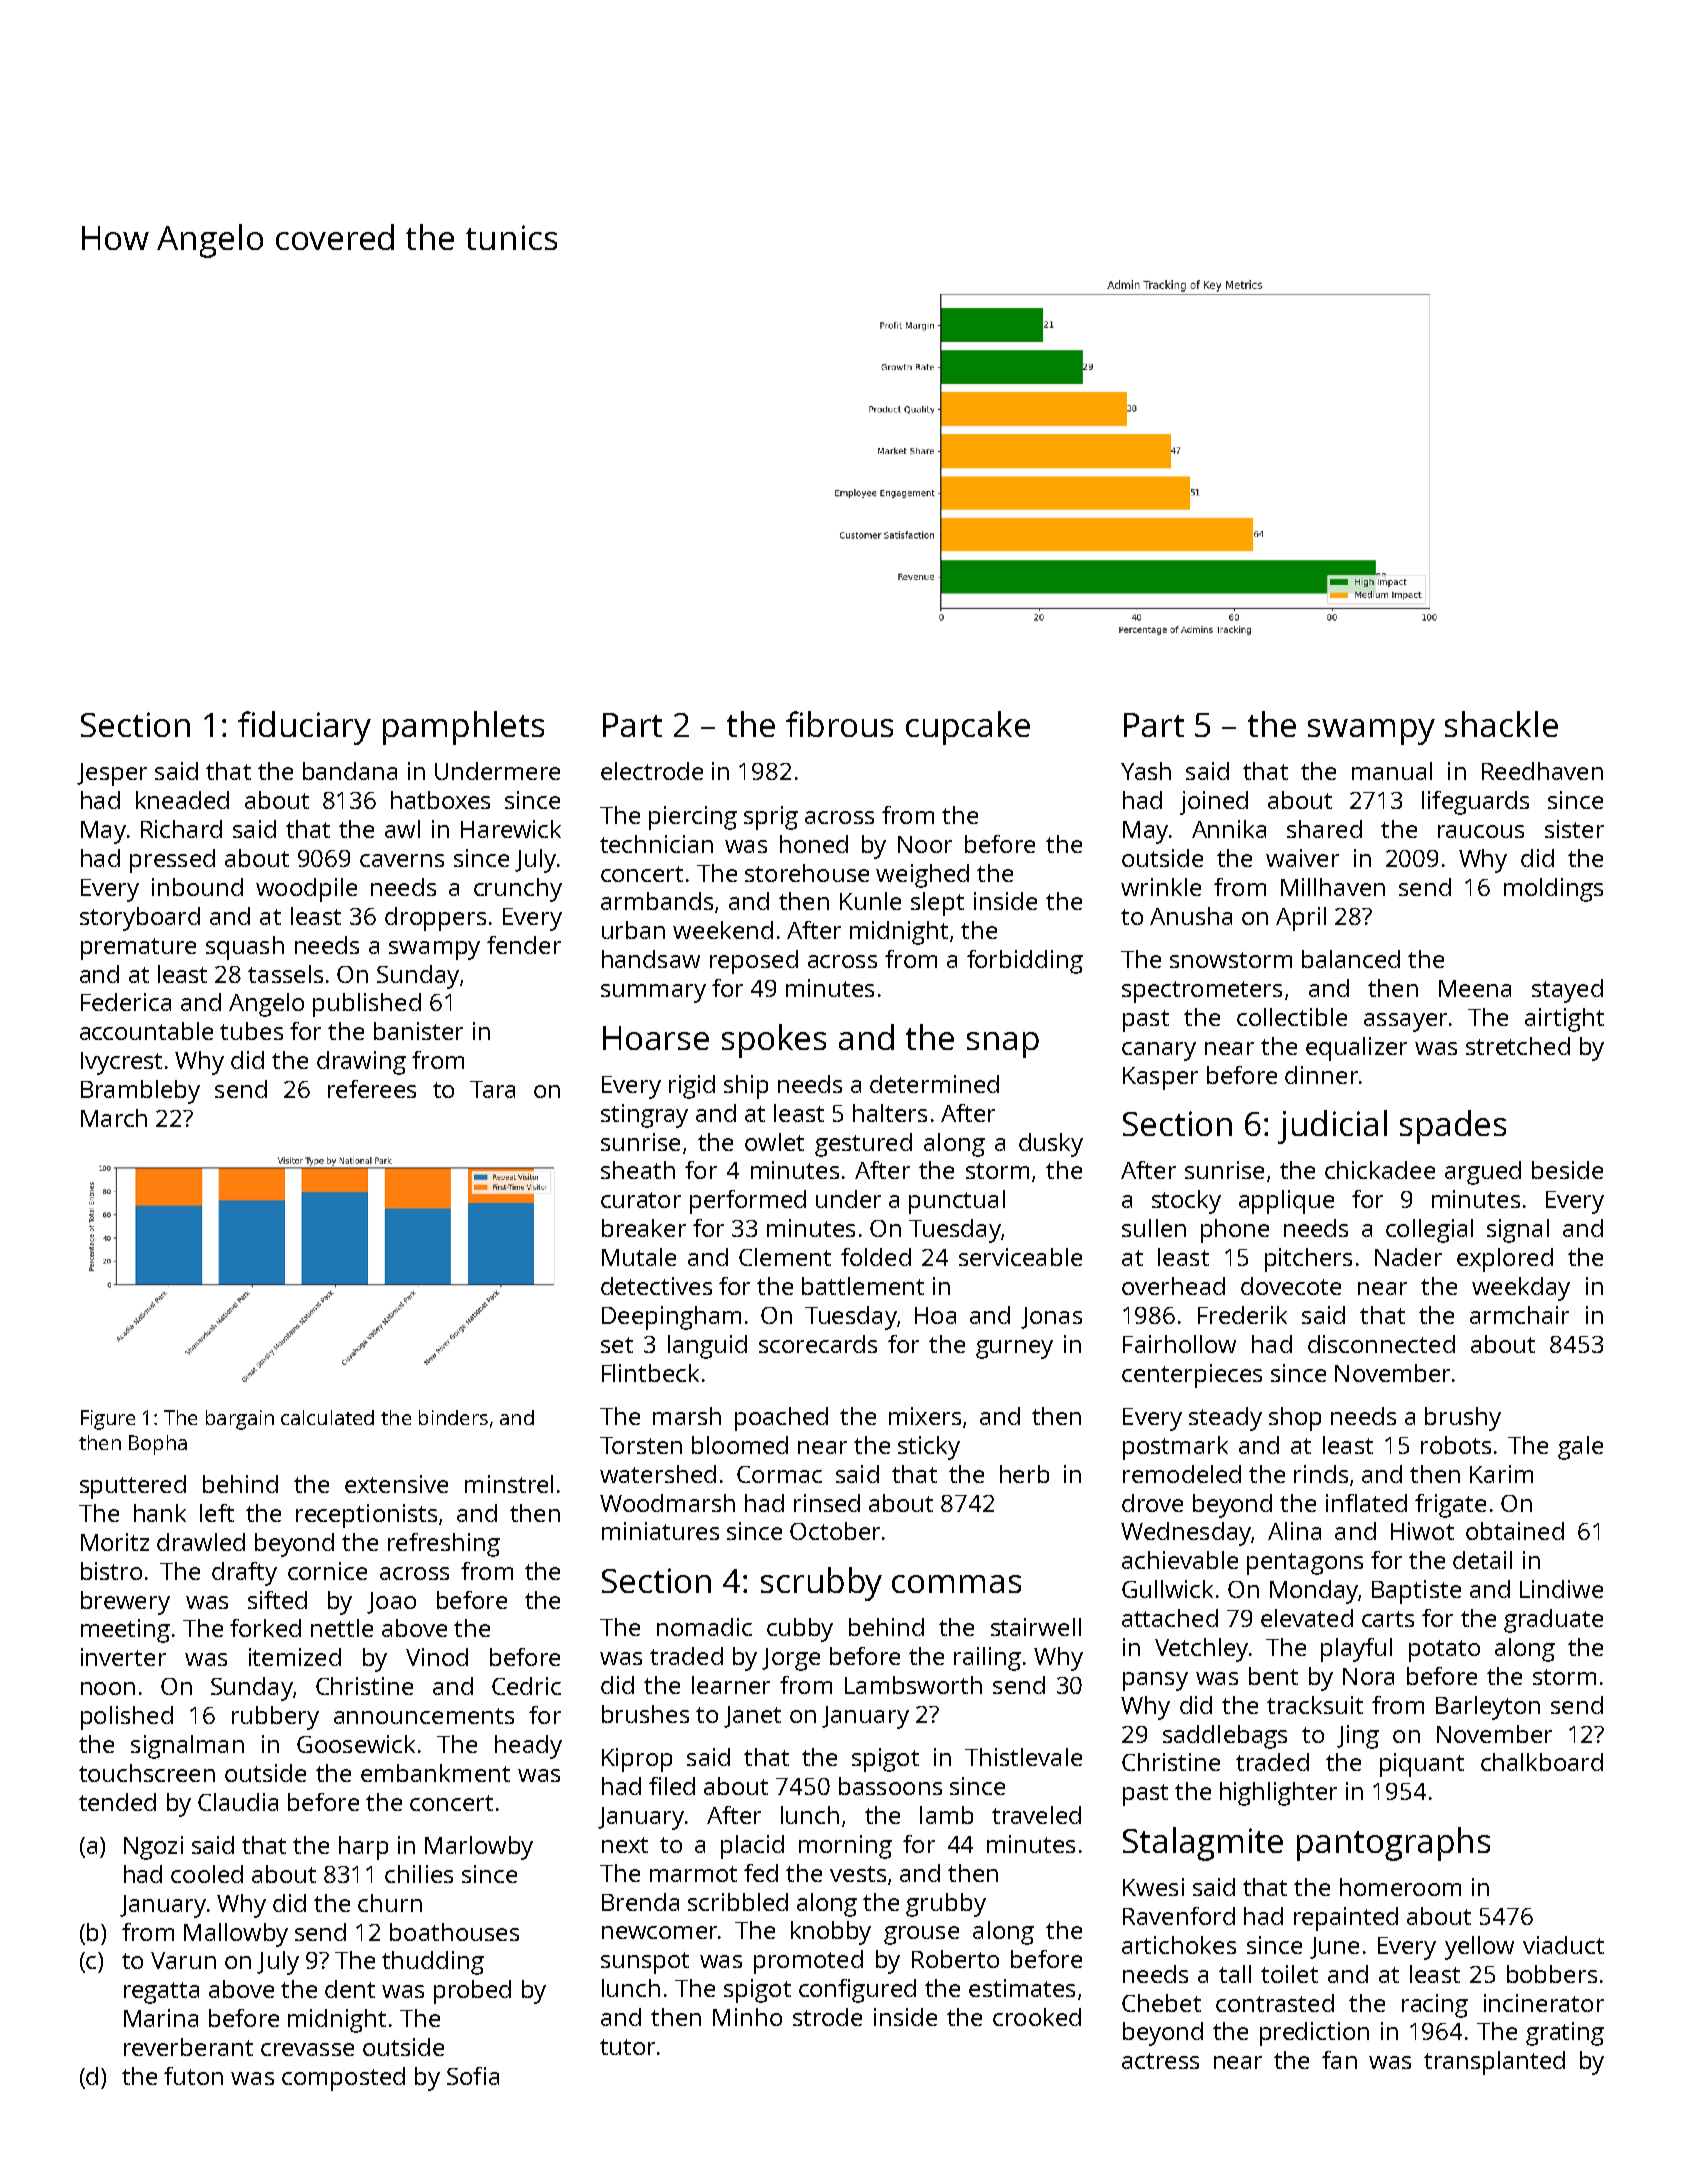  I want to click on disconnected, so click(1381, 1344).
